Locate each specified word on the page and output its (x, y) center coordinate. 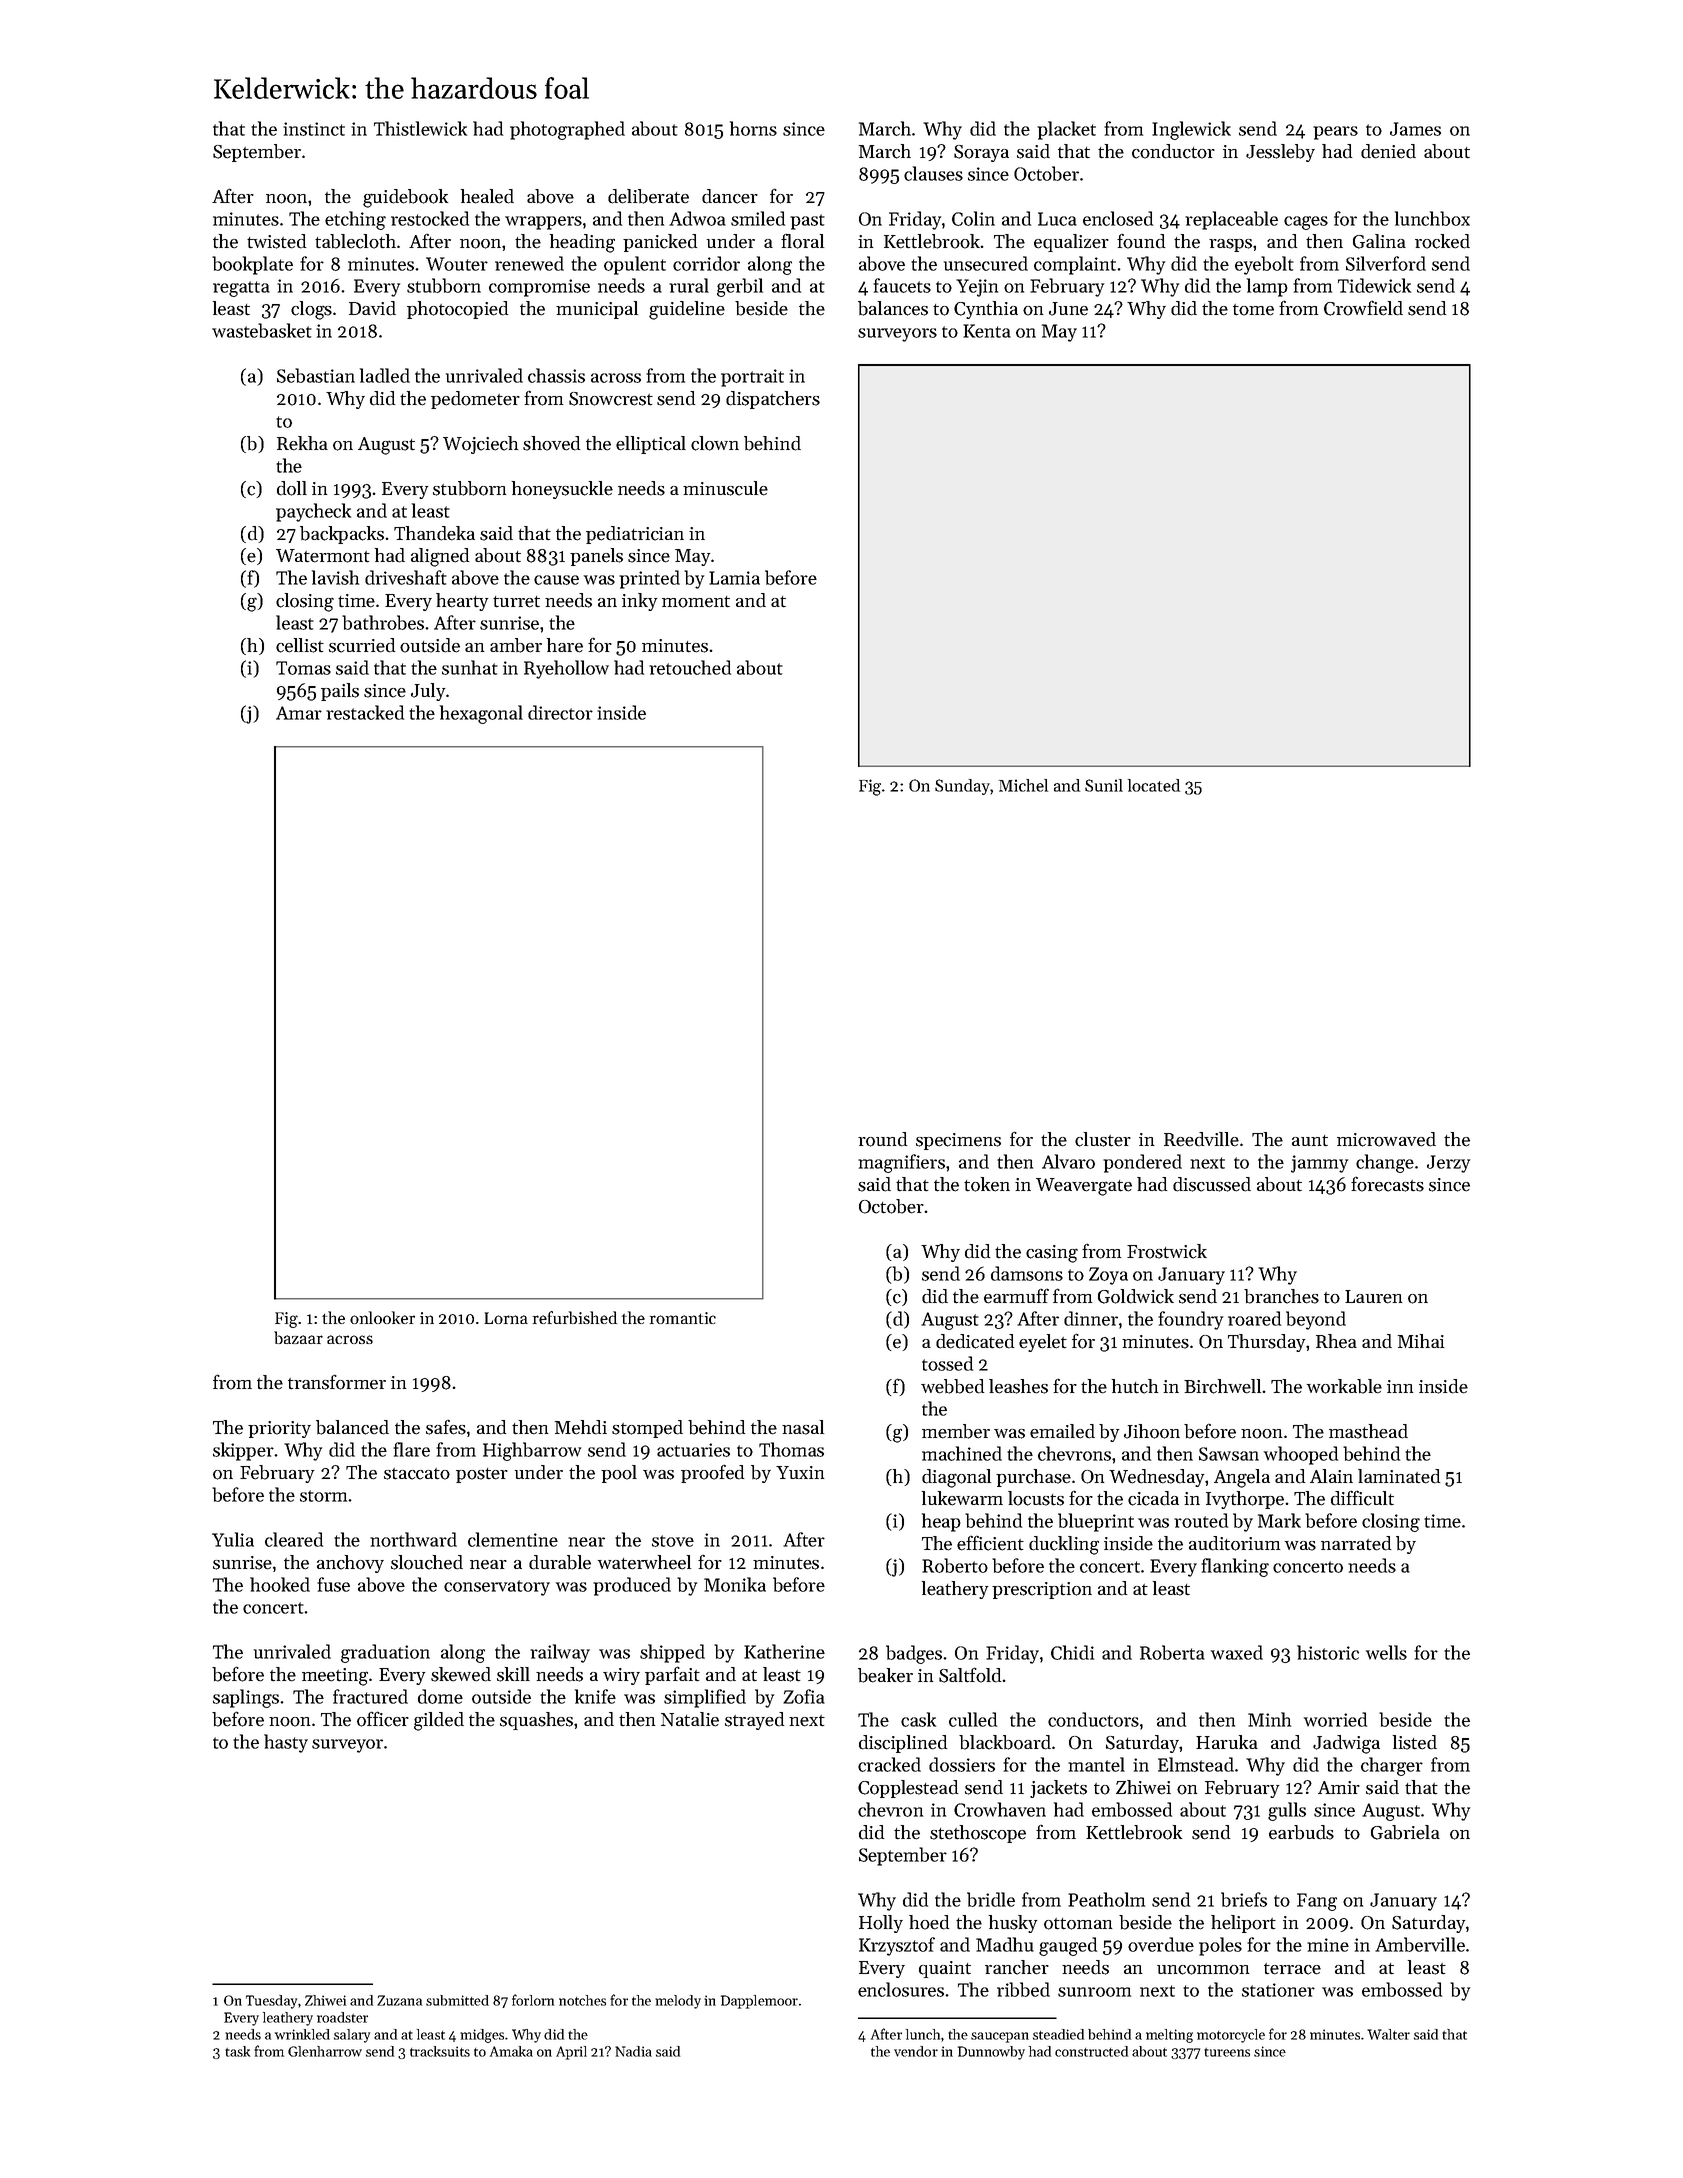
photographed (567, 130)
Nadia (633, 2051)
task (237, 2051)
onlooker (382, 1317)
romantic (683, 1318)
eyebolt (1264, 265)
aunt (1310, 1141)
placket (1066, 130)
